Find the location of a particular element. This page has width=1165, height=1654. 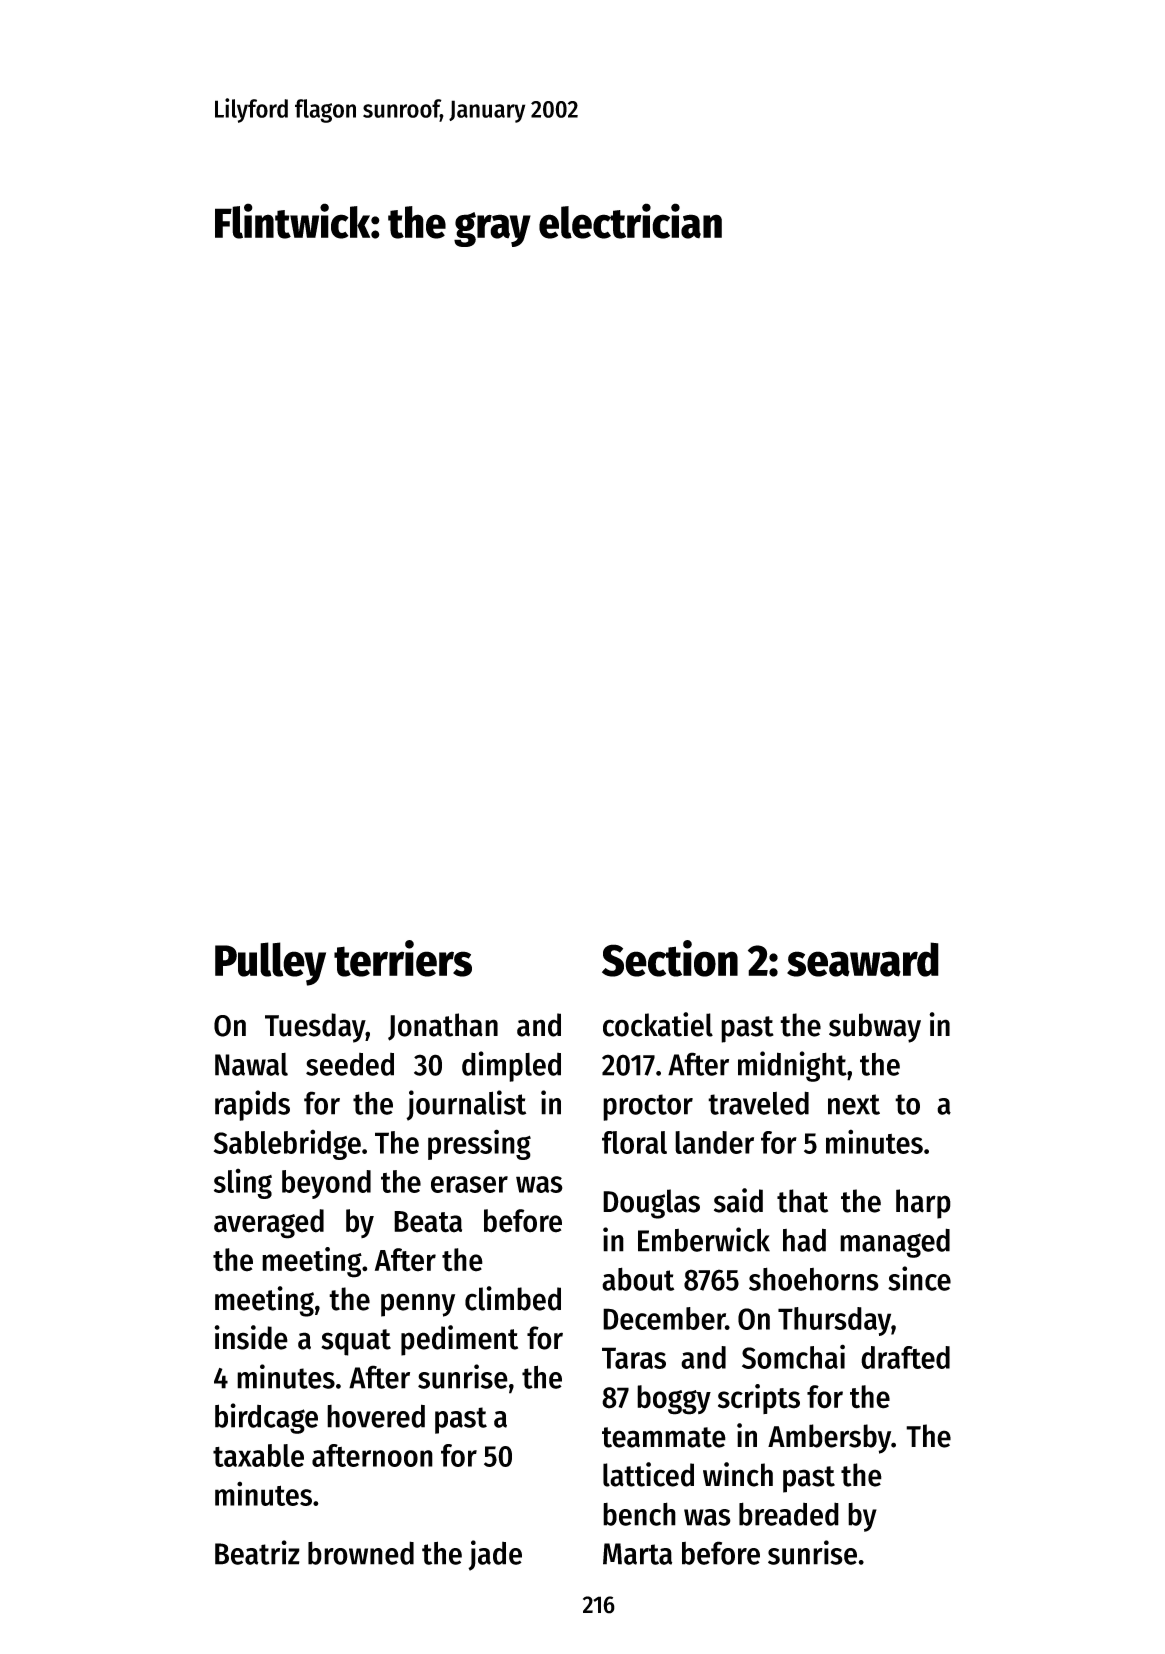

squat is located at coordinates (356, 1342).
